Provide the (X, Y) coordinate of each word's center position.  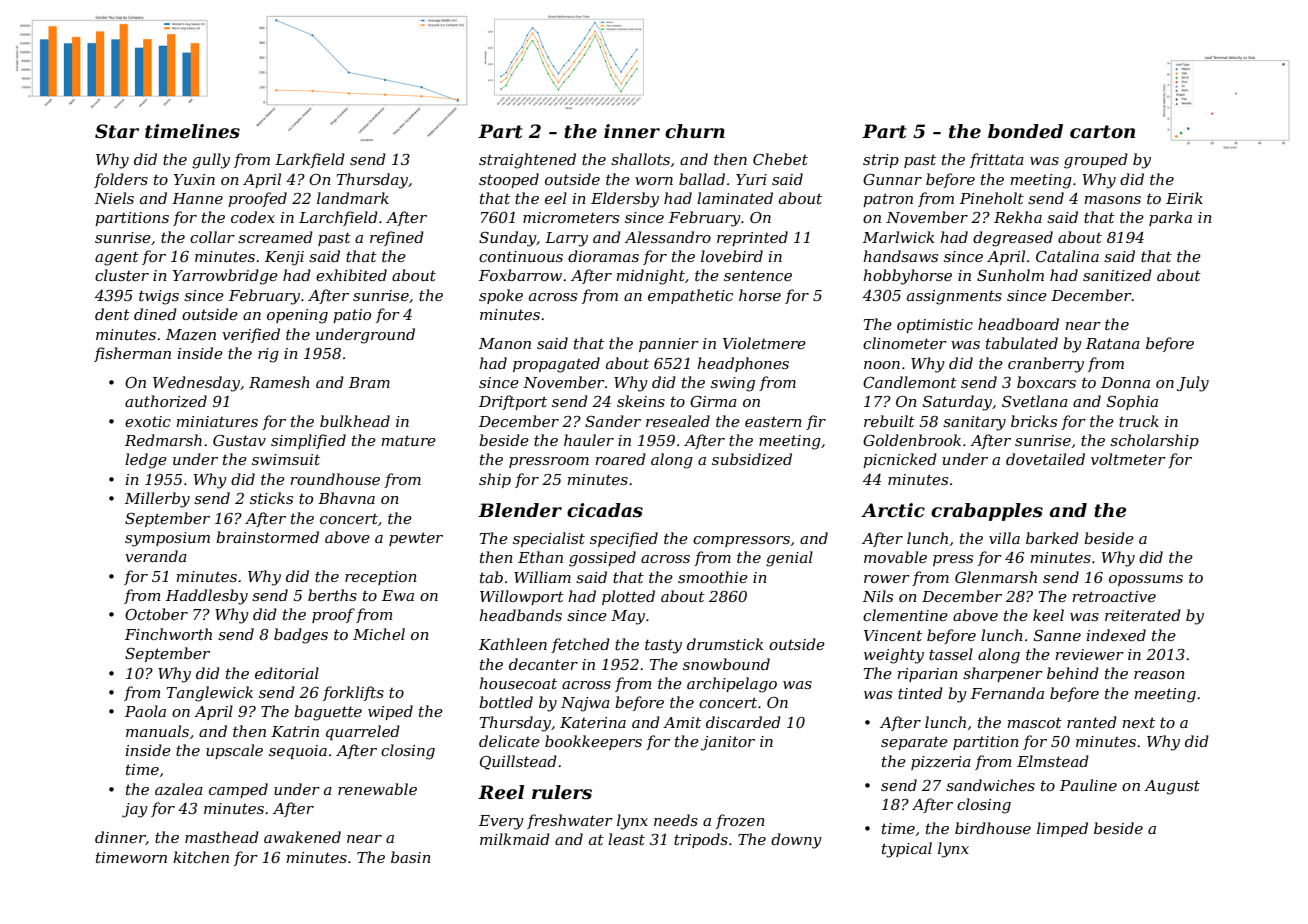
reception (381, 578)
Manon (505, 343)
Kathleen (513, 644)
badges (301, 636)
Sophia (1132, 402)
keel (1048, 615)
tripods (701, 840)
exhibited (351, 275)
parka (1170, 218)
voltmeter (1128, 459)
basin (411, 857)
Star (117, 131)
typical (907, 850)
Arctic (893, 510)
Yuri (751, 179)
